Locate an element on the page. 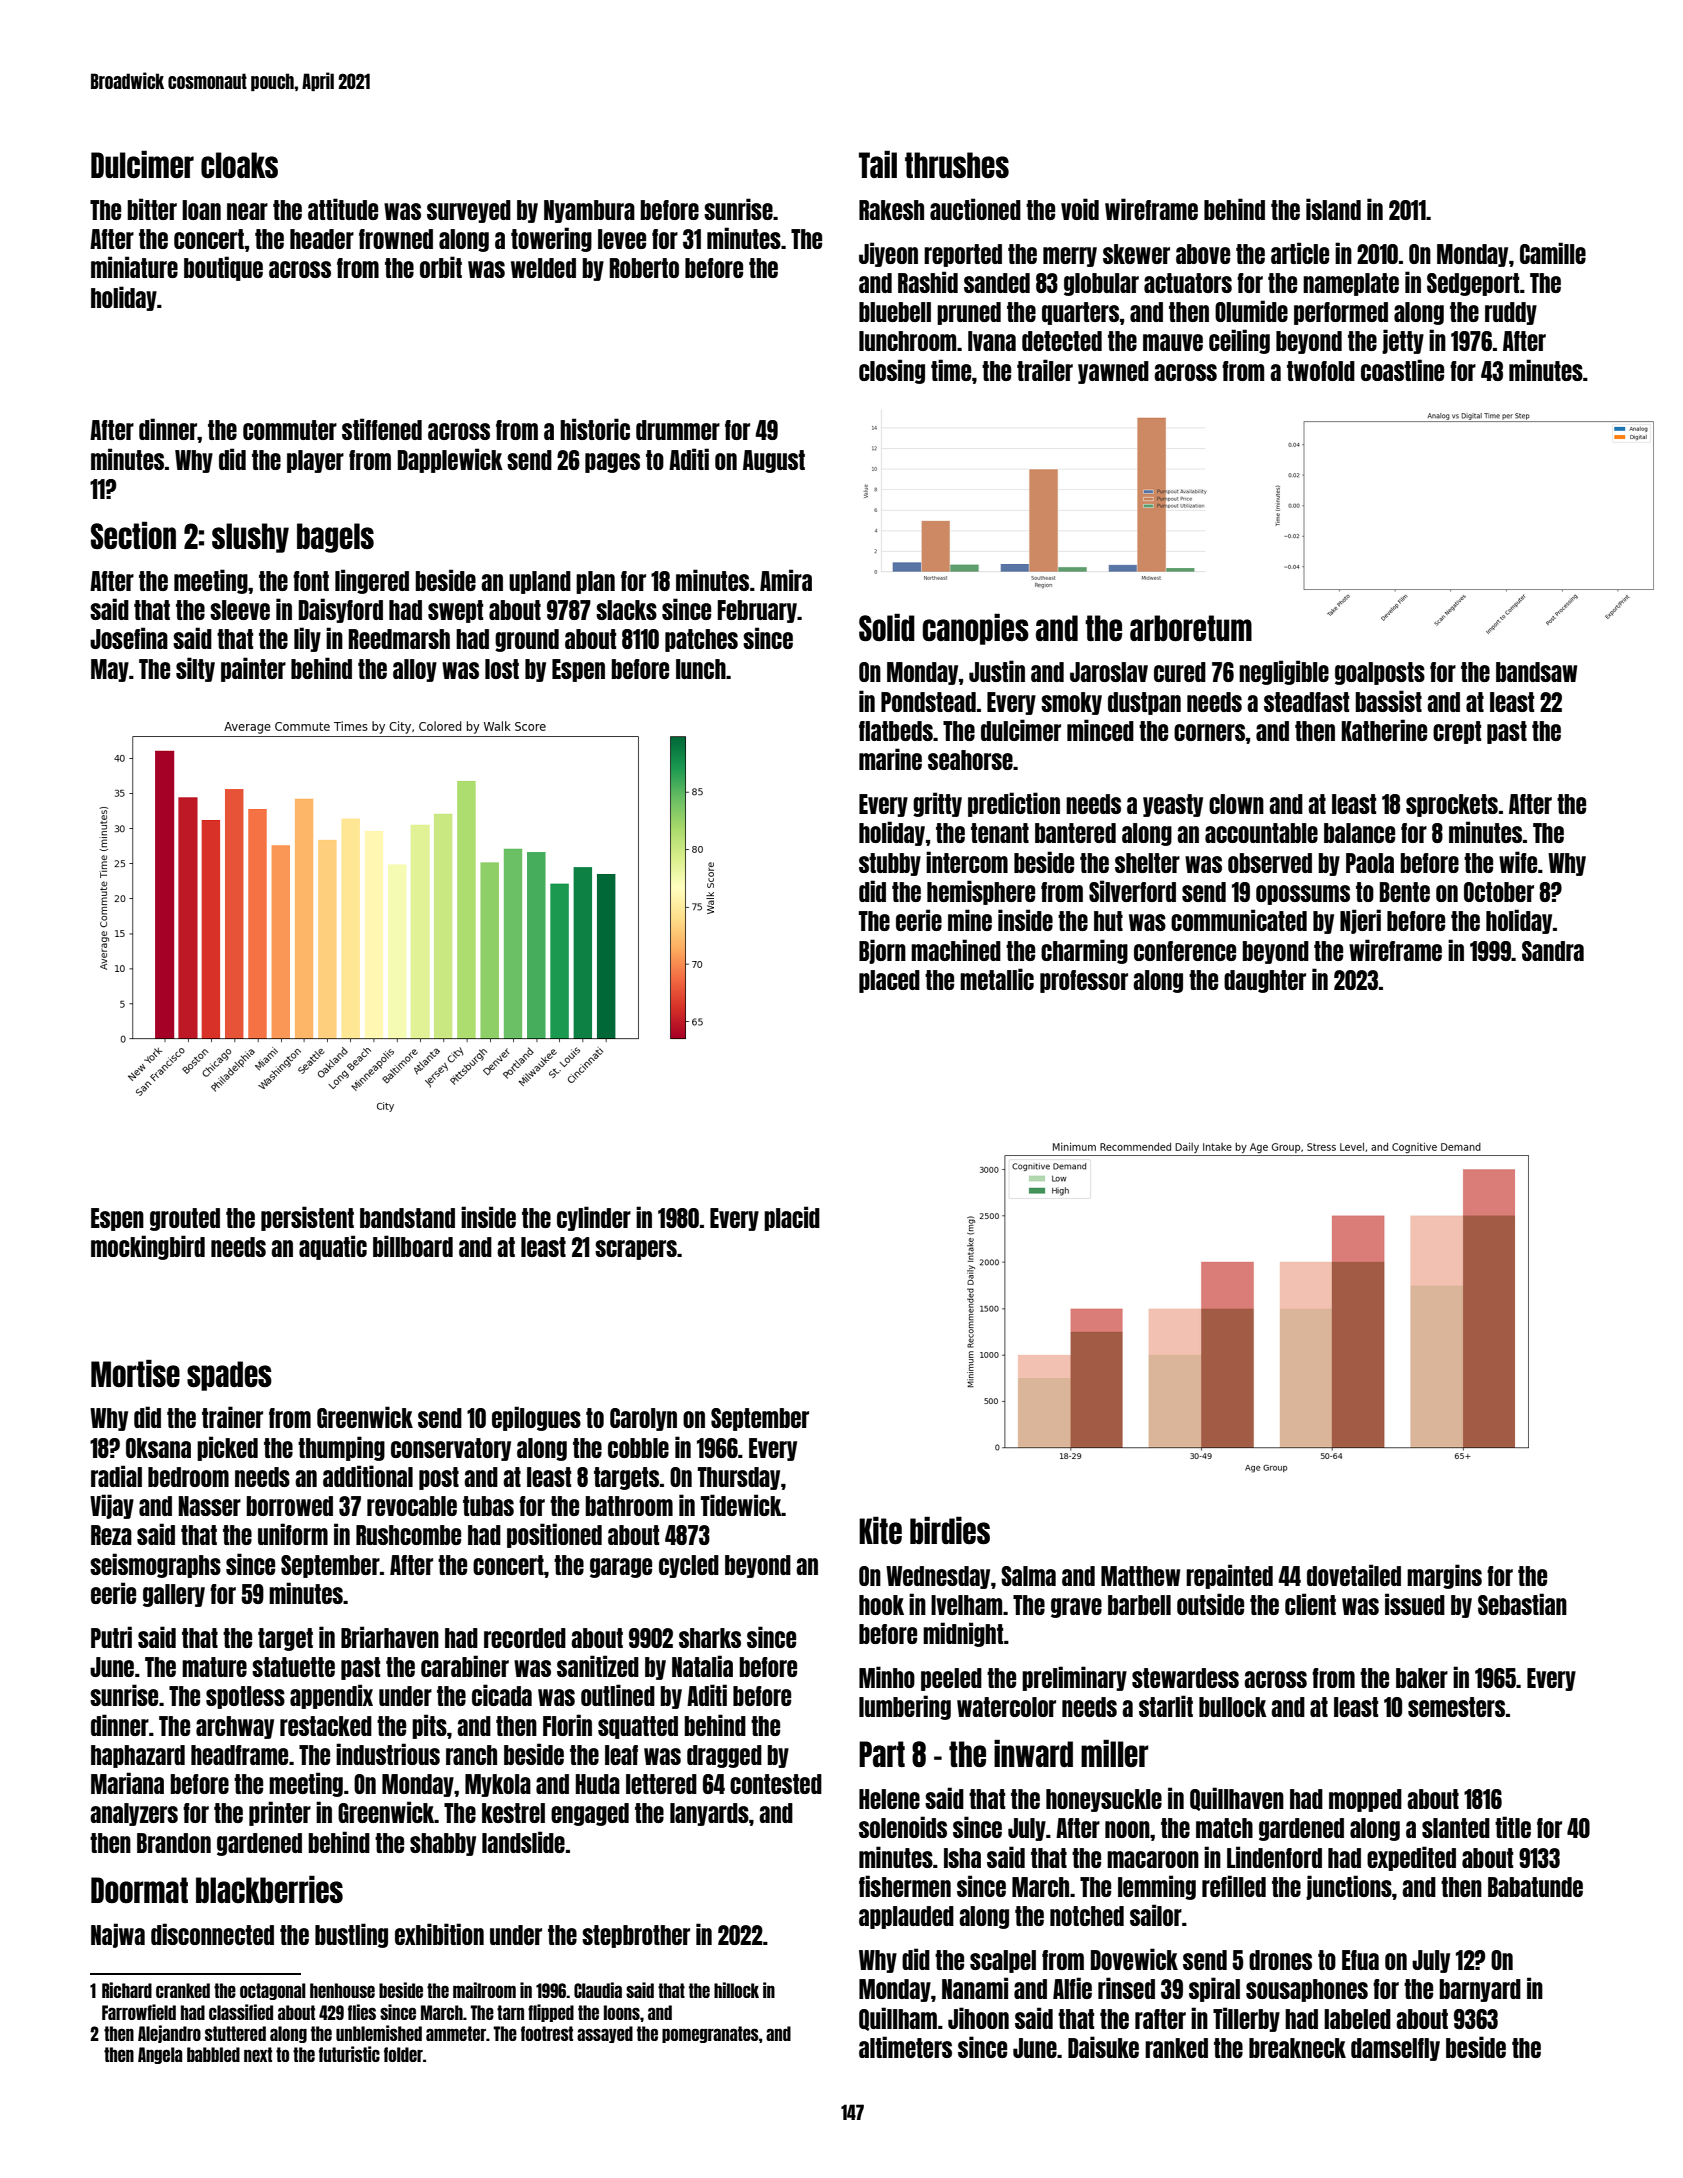 The width and height of the page is (1683, 2178). cycled is located at coordinates (689, 1566).
